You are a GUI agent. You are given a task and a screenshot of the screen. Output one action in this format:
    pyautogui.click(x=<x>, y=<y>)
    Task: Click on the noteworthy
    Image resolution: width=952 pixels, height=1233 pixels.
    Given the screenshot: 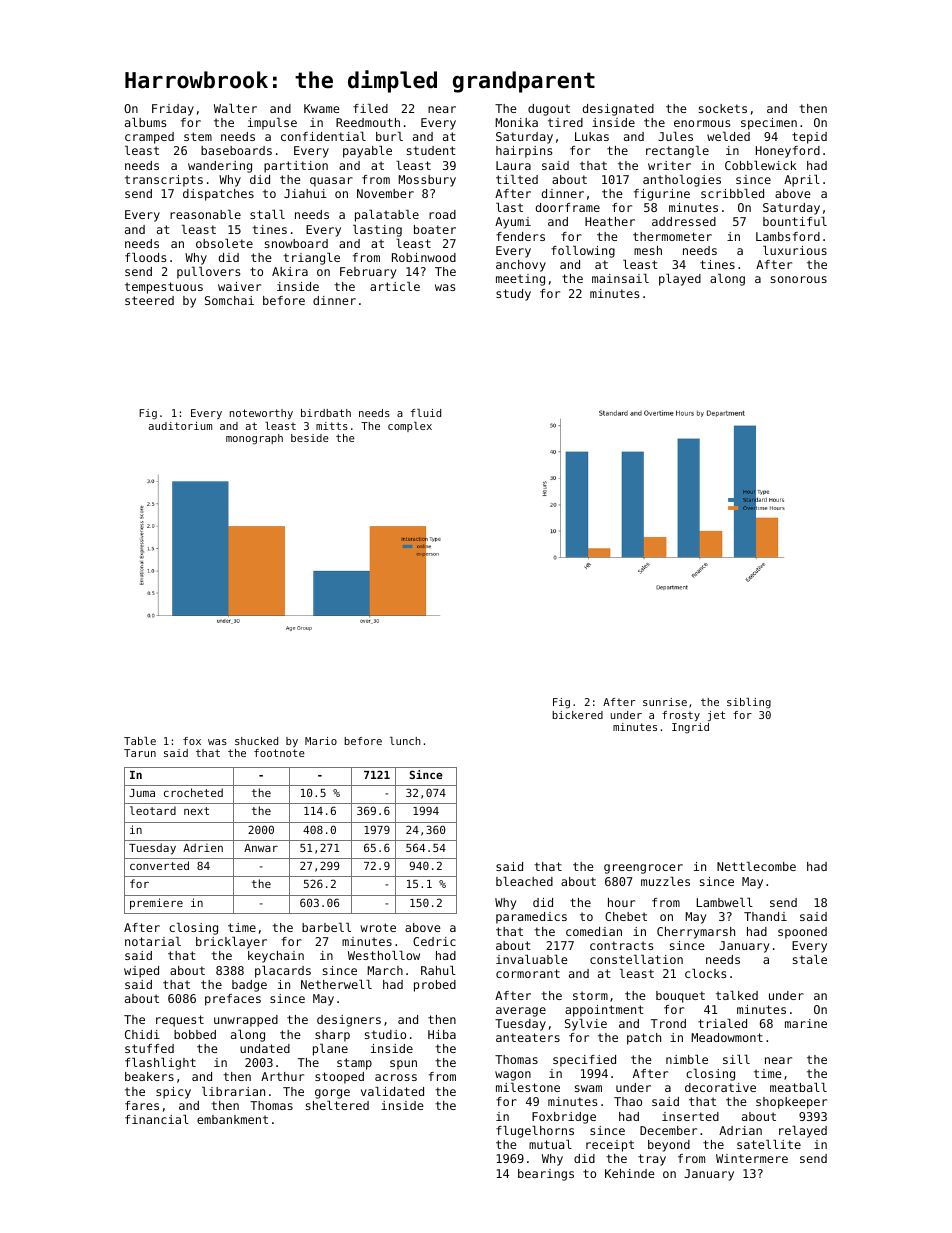 What is the action you would take?
    pyautogui.click(x=261, y=414)
